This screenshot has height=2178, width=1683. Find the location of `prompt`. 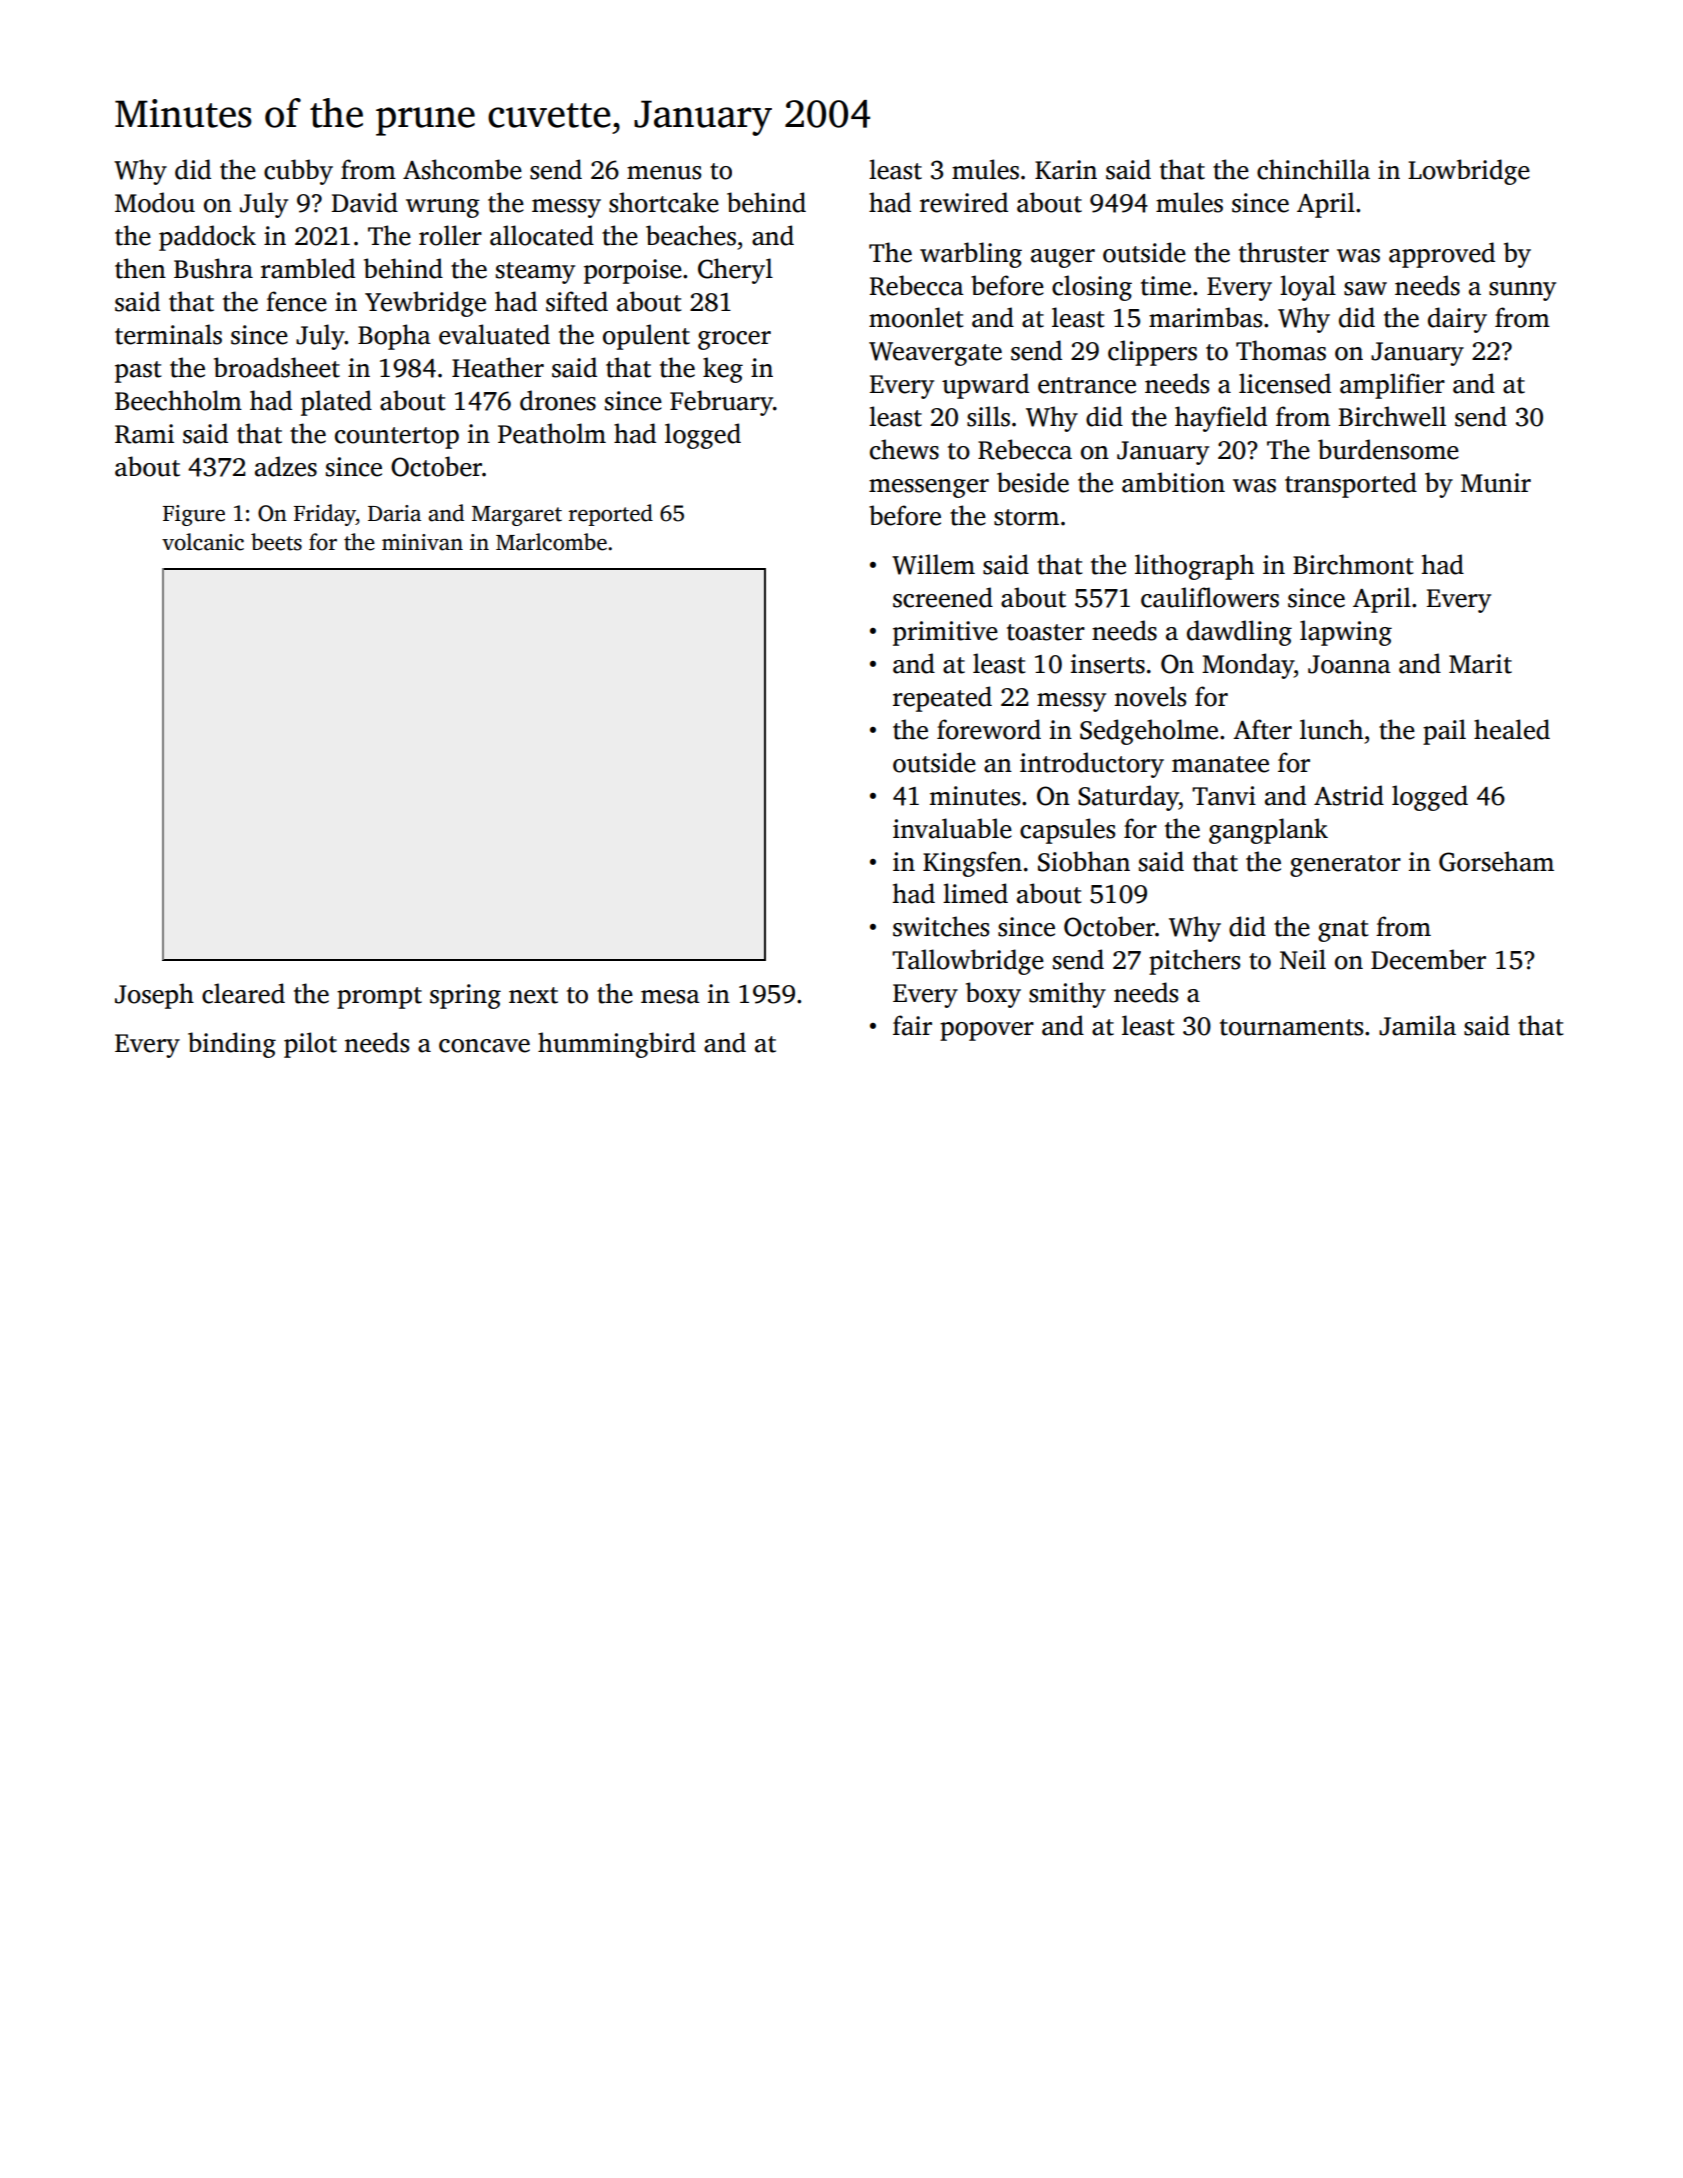

prompt is located at coordinates (379, 998).
